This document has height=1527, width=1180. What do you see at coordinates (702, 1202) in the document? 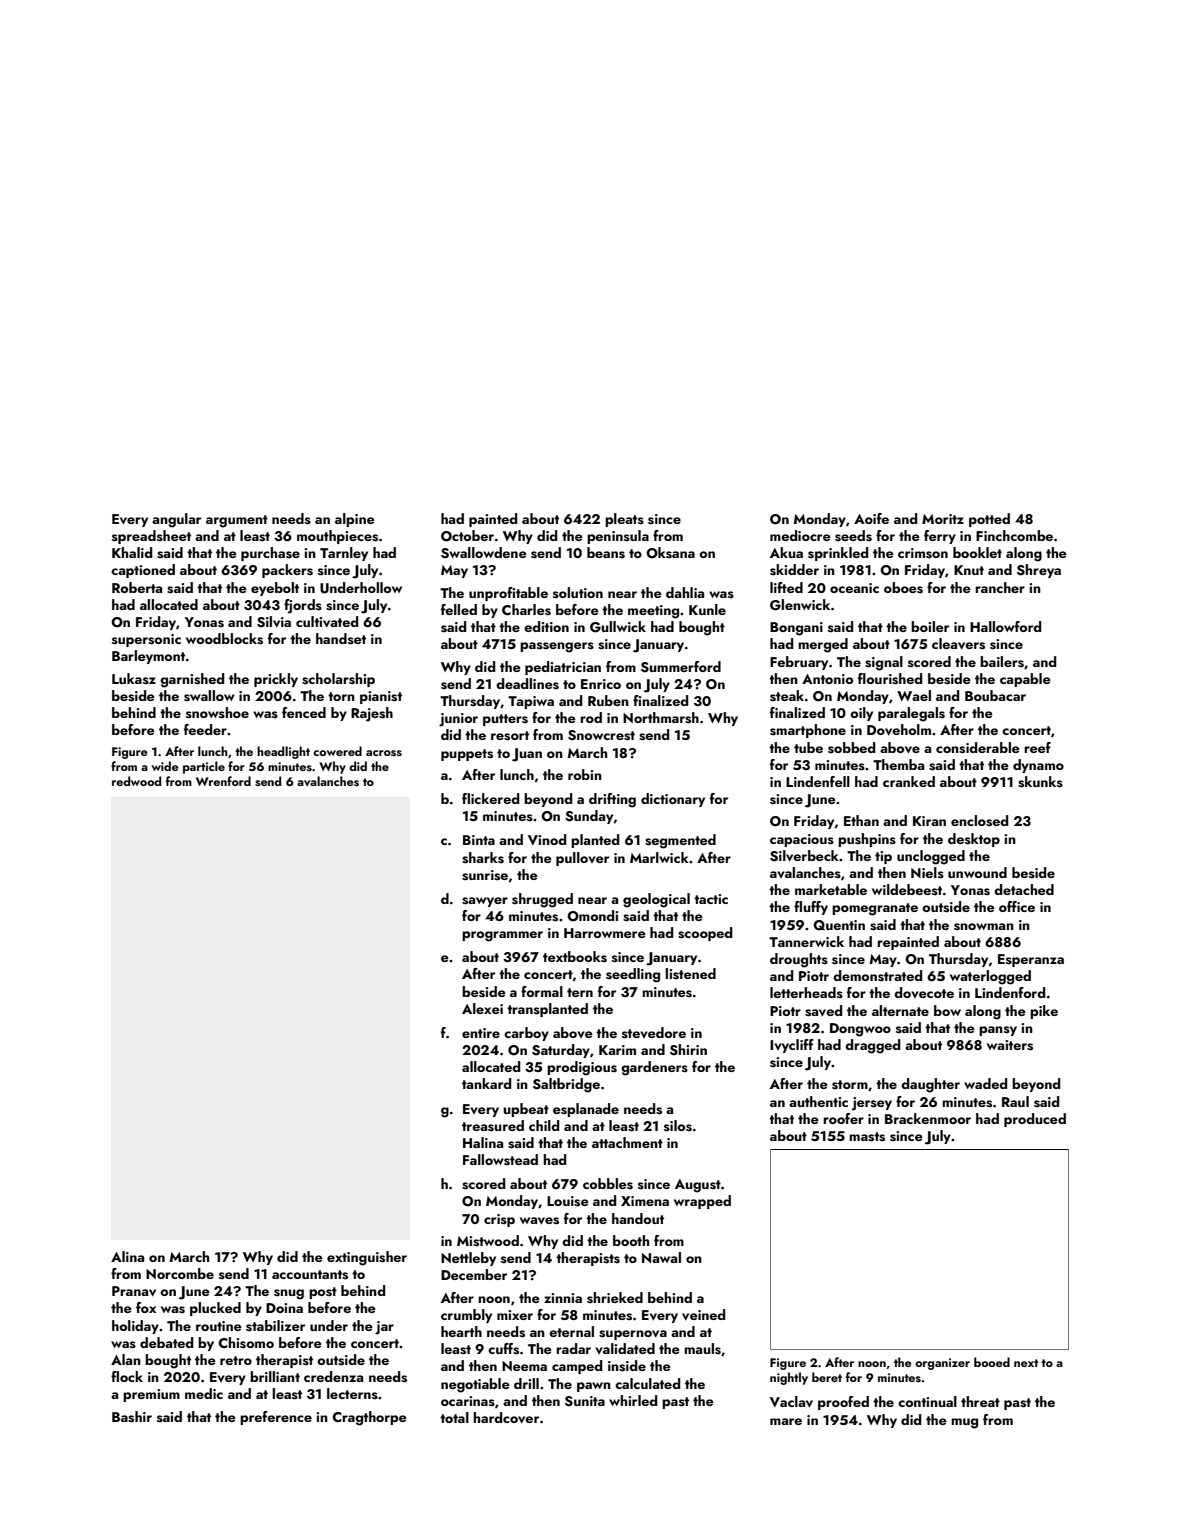
I see `wrapped` at bounding box center [702, 1202].
